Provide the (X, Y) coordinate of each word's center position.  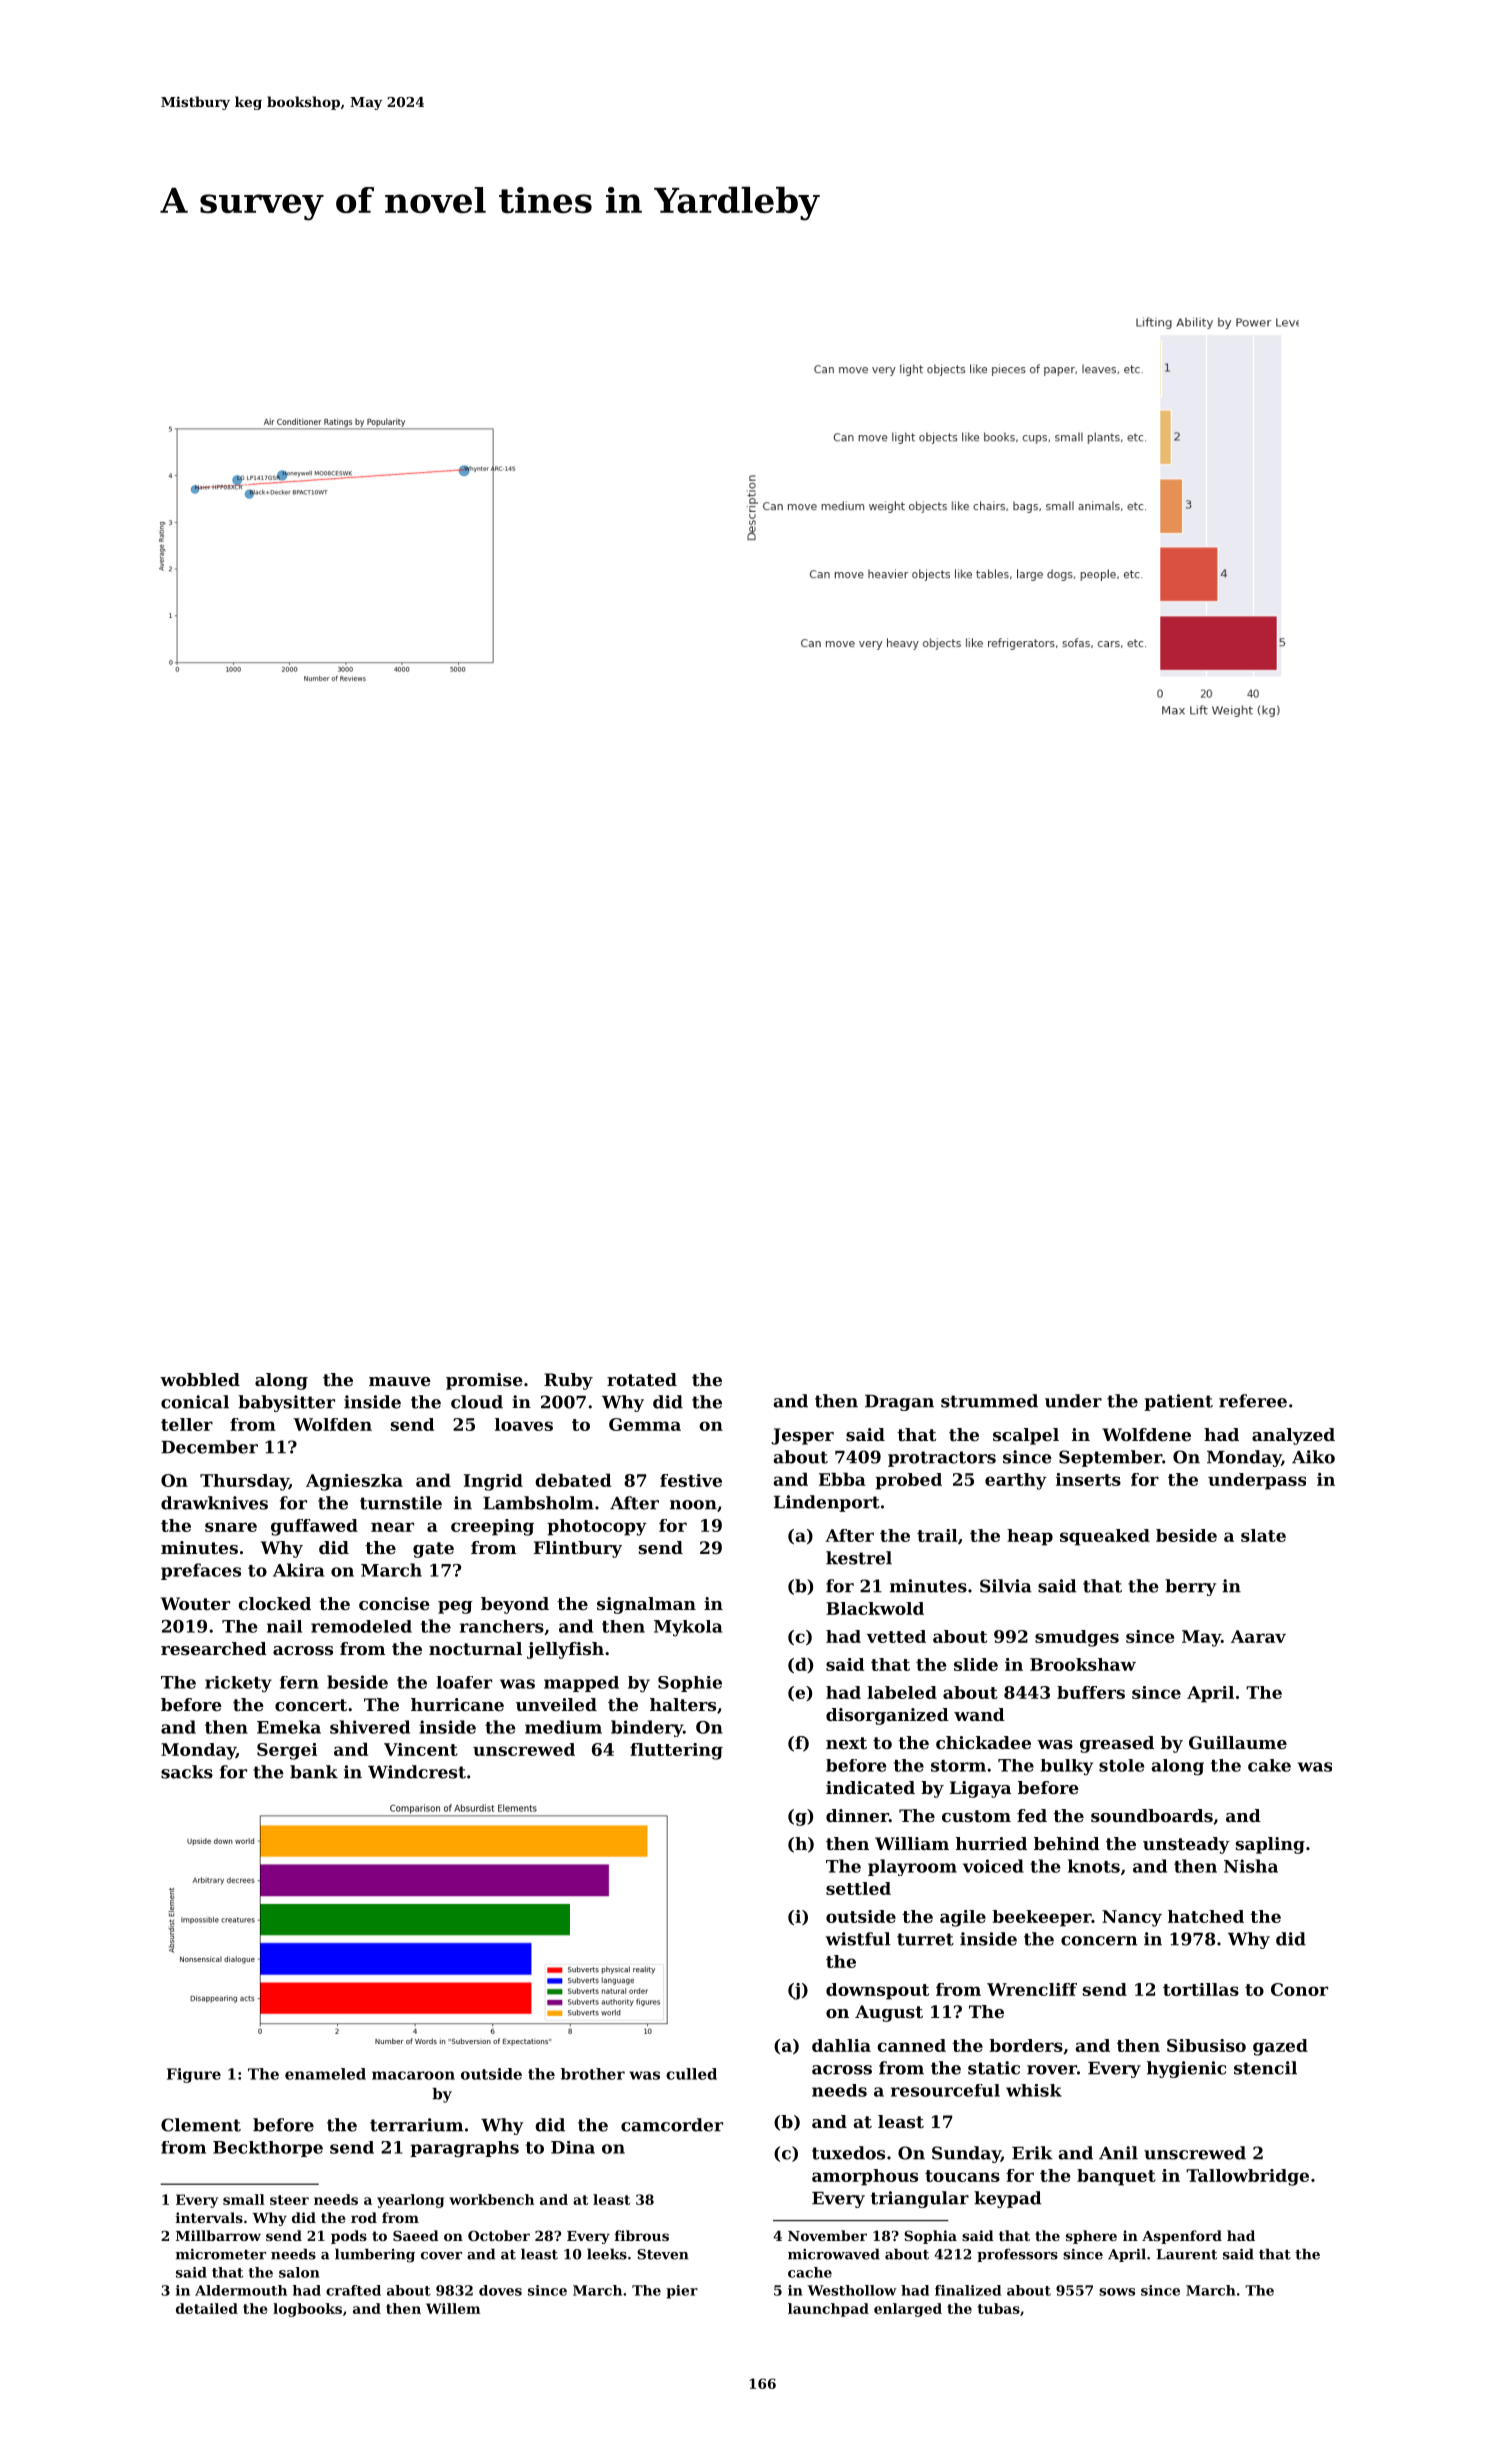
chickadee (983, 1742)
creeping (492, 1527)
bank (314, 1772)
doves (500, 2290)
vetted (896, 1636)
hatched (1206, 1916)
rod (364, 2217)
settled (858, 1888)
